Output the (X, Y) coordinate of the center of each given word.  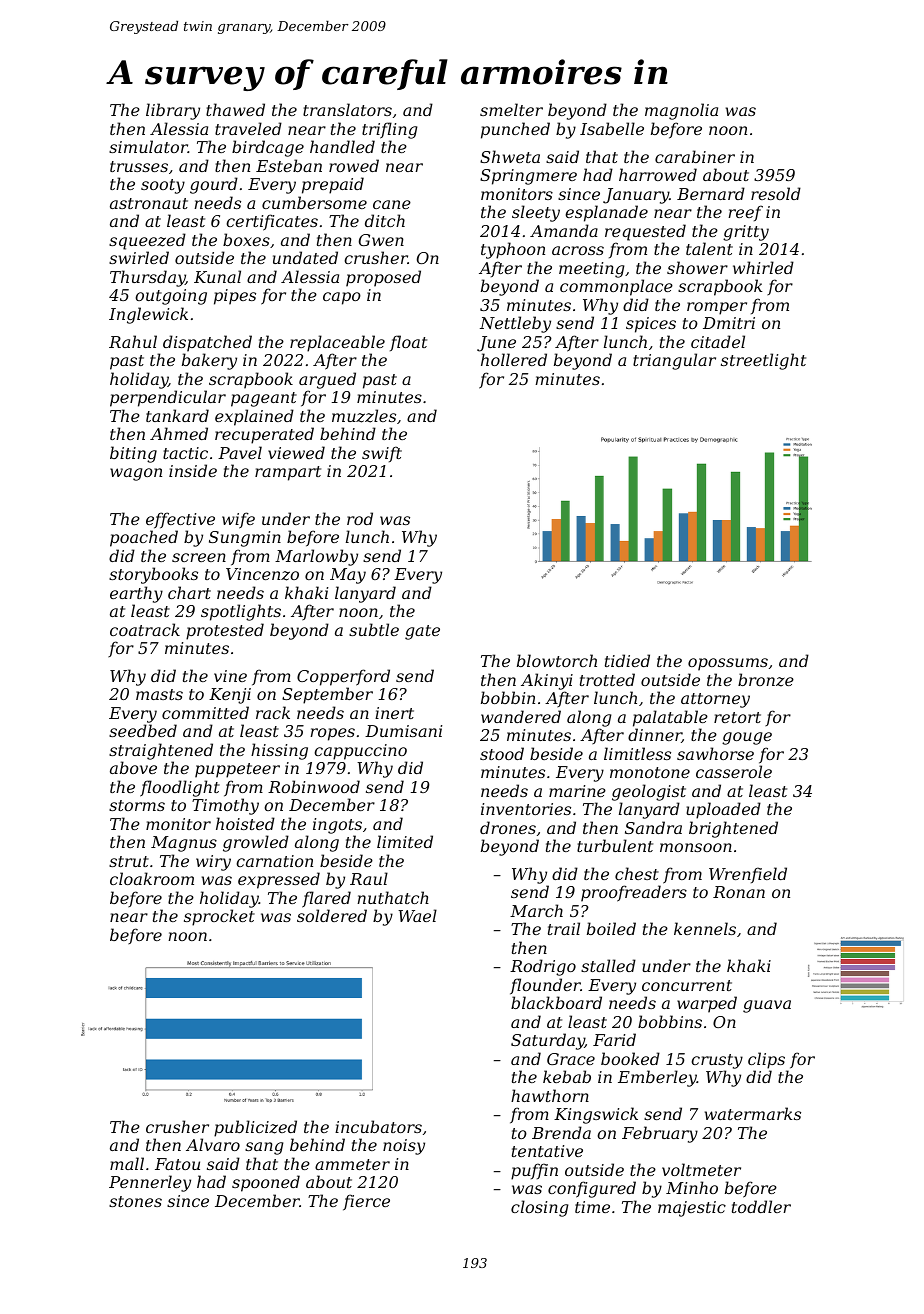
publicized (255, 1128)
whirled (763, 267)
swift (382, 454)
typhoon (513, 250)
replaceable (337, 343)
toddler (761, 1206)
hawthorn (550, 1095)
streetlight (763, 361)
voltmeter (701, 1169)
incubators (378, 1126)
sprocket (219, 917)
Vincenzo (262, 574)
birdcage (268, 148)
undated (305, 257)
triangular (674, 361)
